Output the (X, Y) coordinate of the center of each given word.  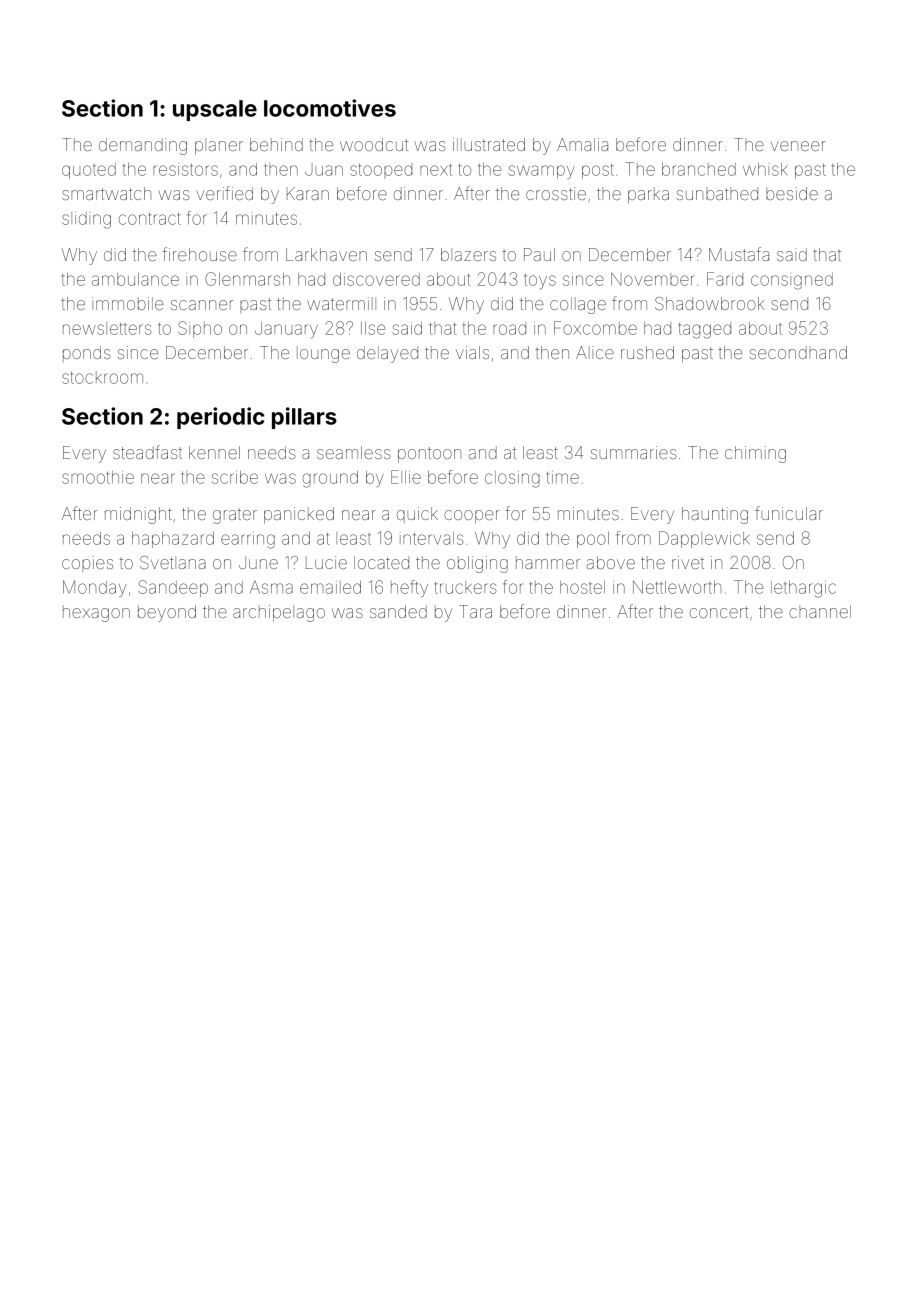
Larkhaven (326, 254)
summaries (634, 452)
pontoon (429, 455)
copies (87, 564)
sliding (86, 220)
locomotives (330, 108)
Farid (725, 279)
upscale (215, 110)
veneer (798, 146)
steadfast (147, 452)
